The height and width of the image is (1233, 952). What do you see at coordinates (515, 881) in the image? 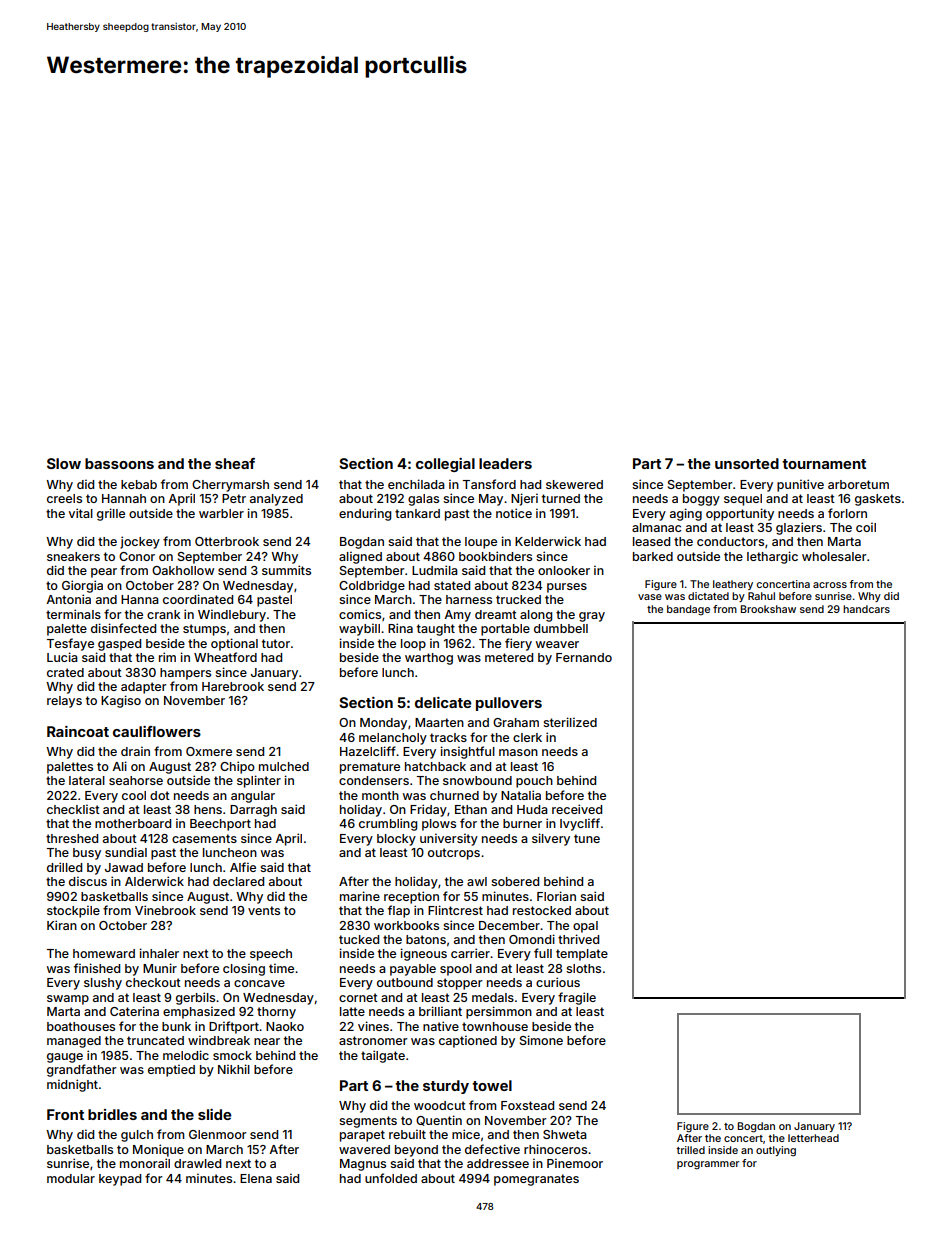
I see `sobered` at bounding box center [515, 881].
